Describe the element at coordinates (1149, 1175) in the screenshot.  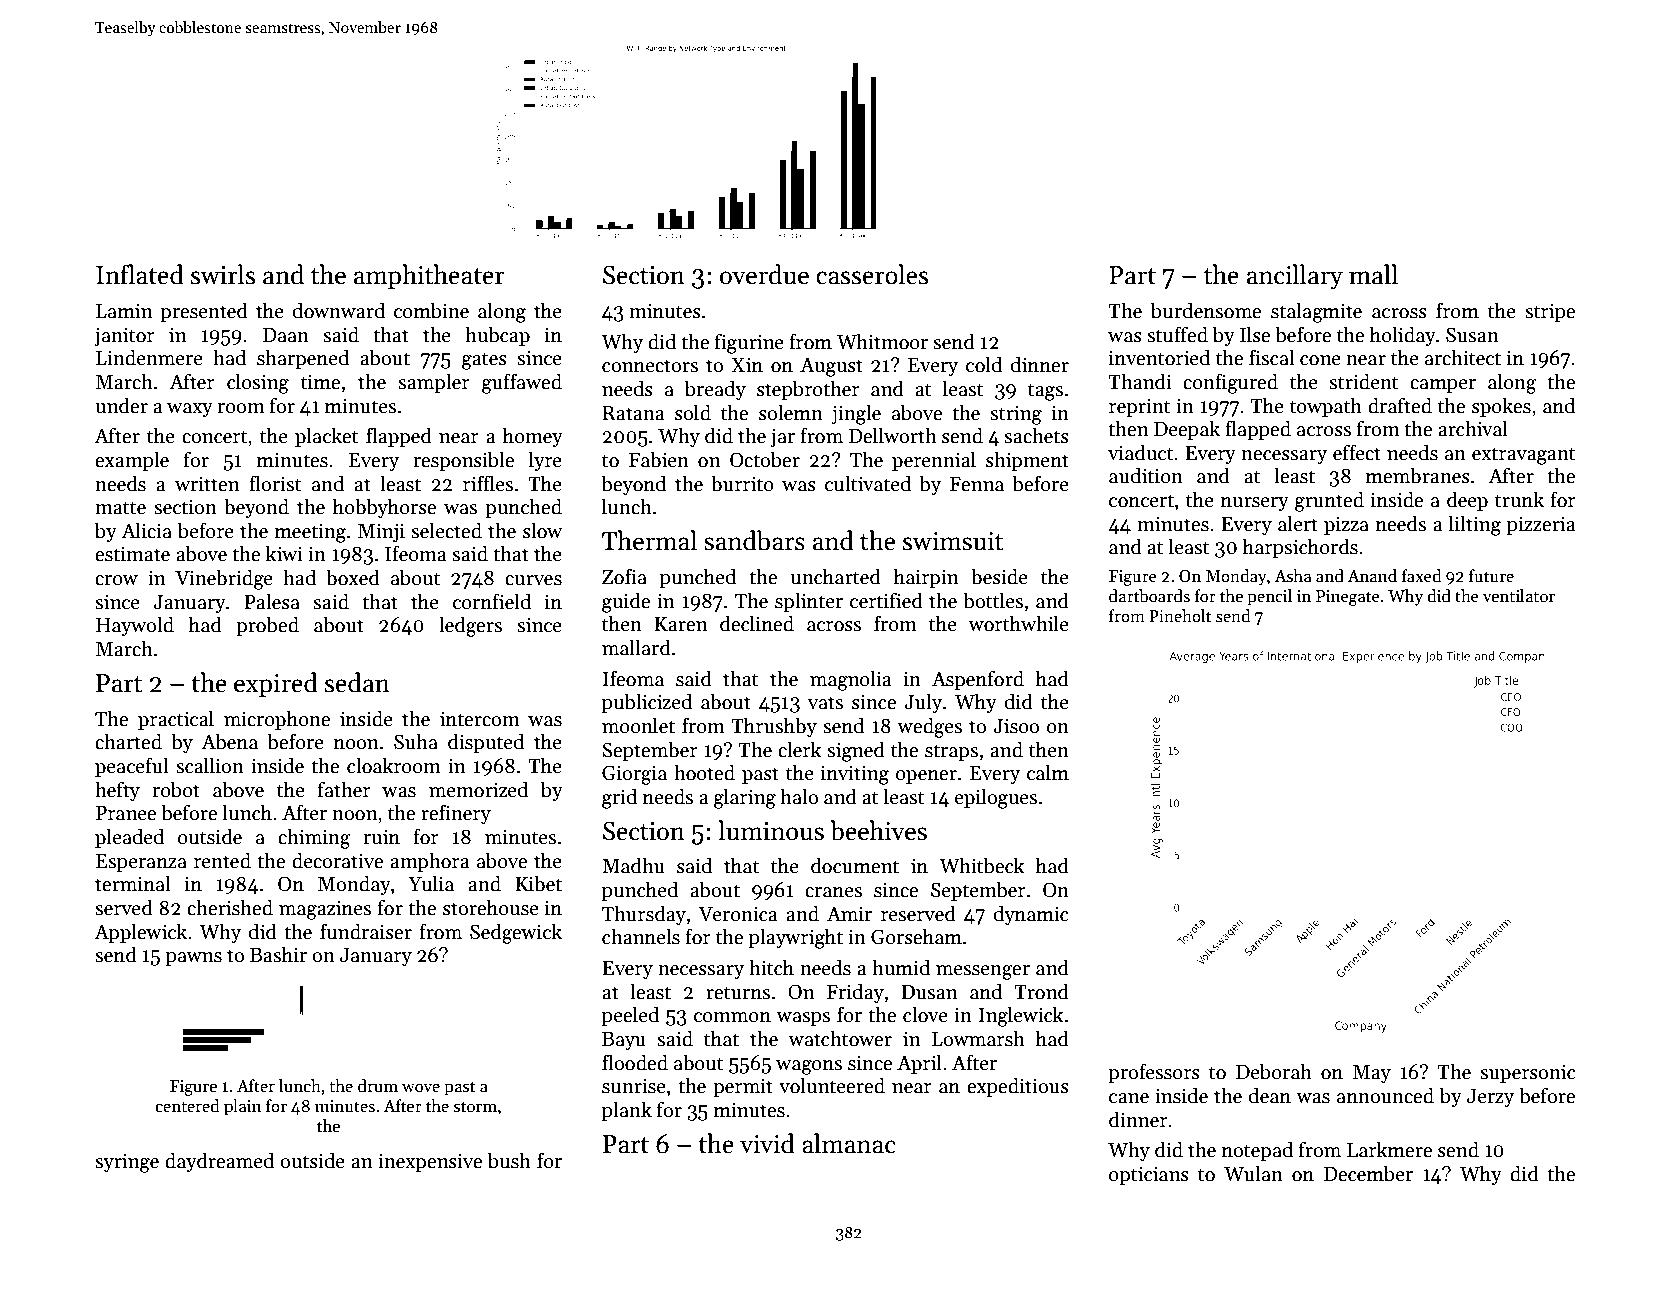
I see `opticians` at that location.
